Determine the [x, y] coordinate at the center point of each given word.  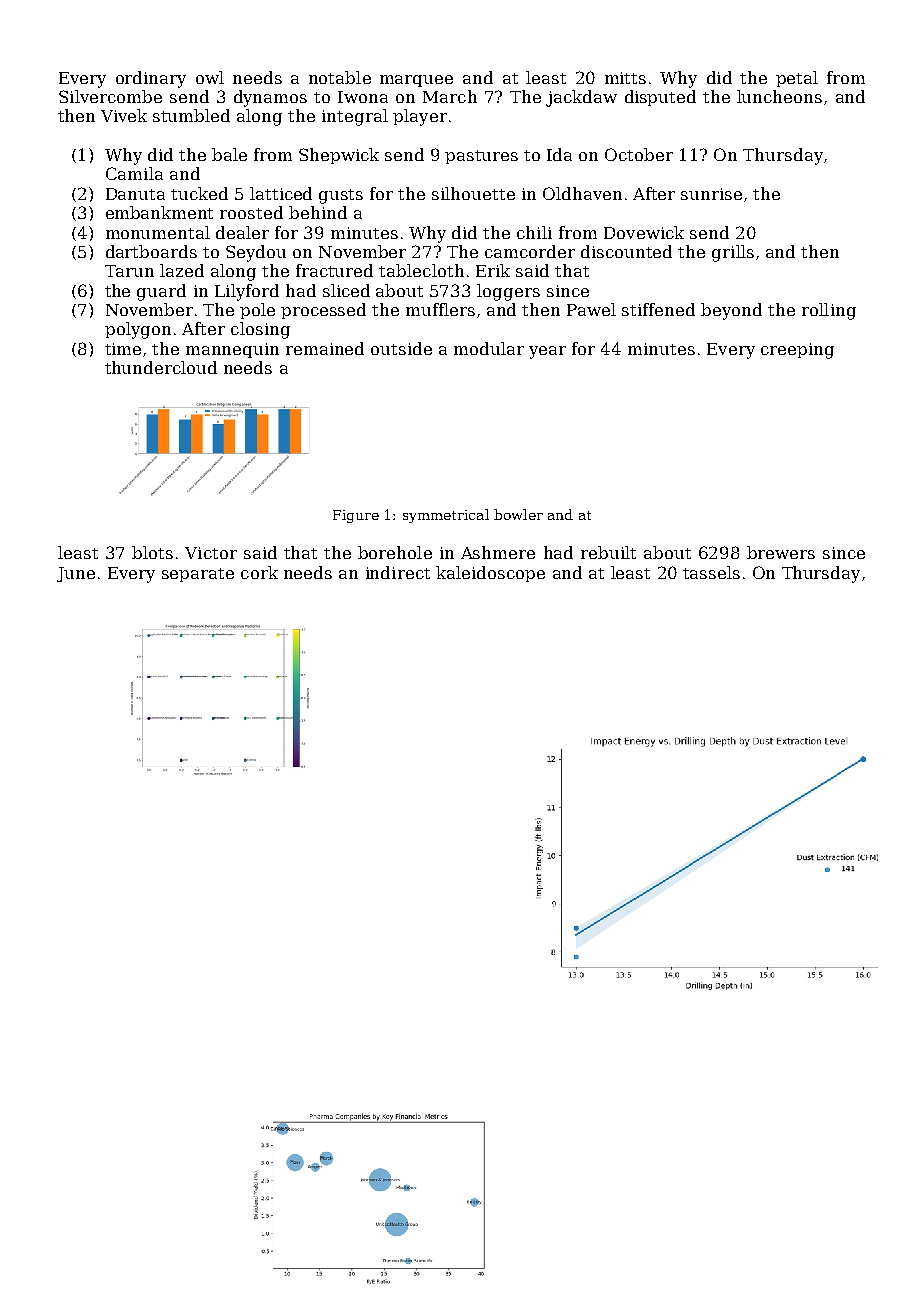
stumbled [191, 115]
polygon [138, 330]
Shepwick [339, 156]
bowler [518, 514]
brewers [781, 552]
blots [152, 552]
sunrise [711, 194]
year [547, 352]
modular [489, 348]
